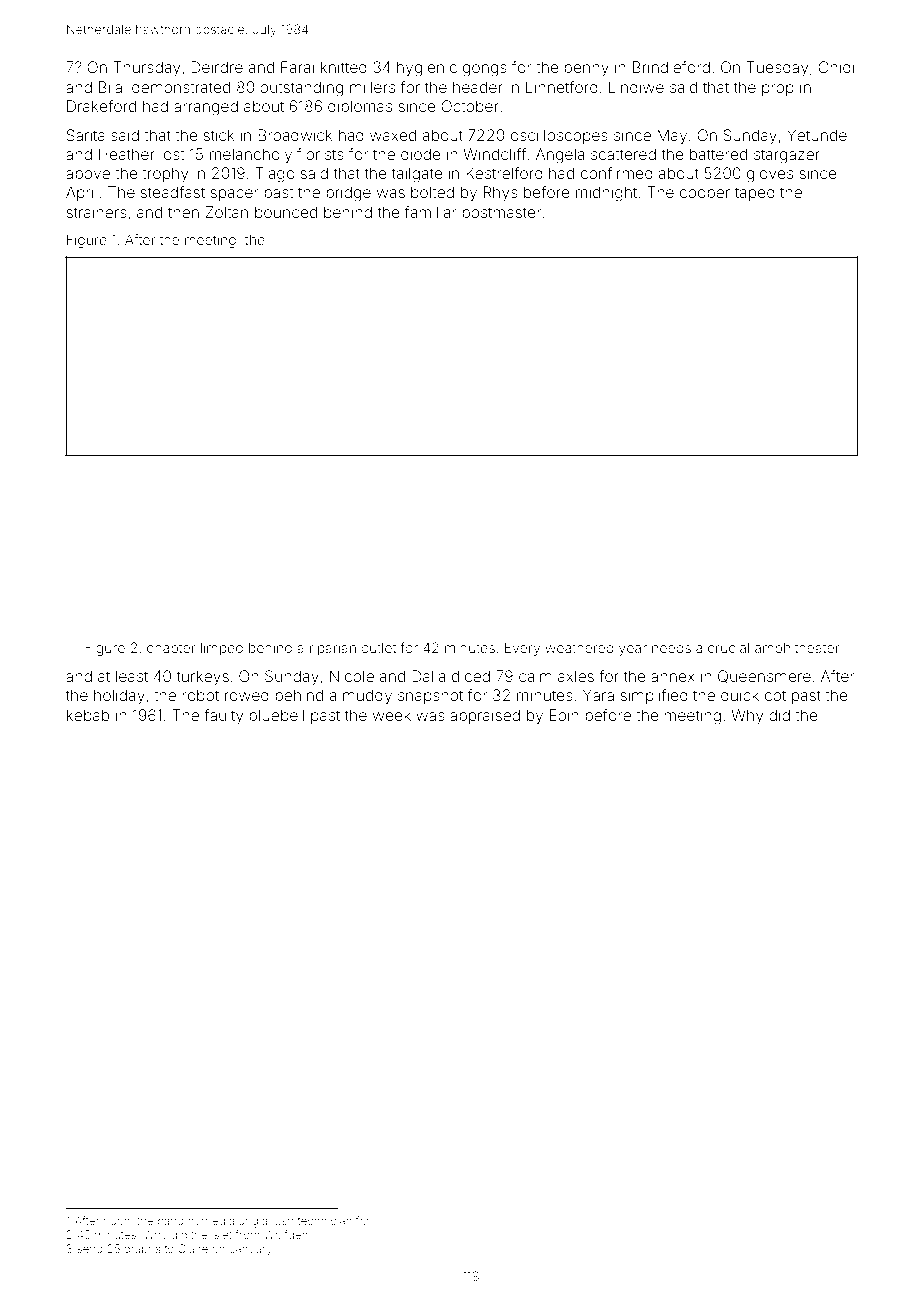 This page has width=924, height=1308. Describe the element at coordinates (286, 1234) in the page. I see `Wolfden` at that location.
